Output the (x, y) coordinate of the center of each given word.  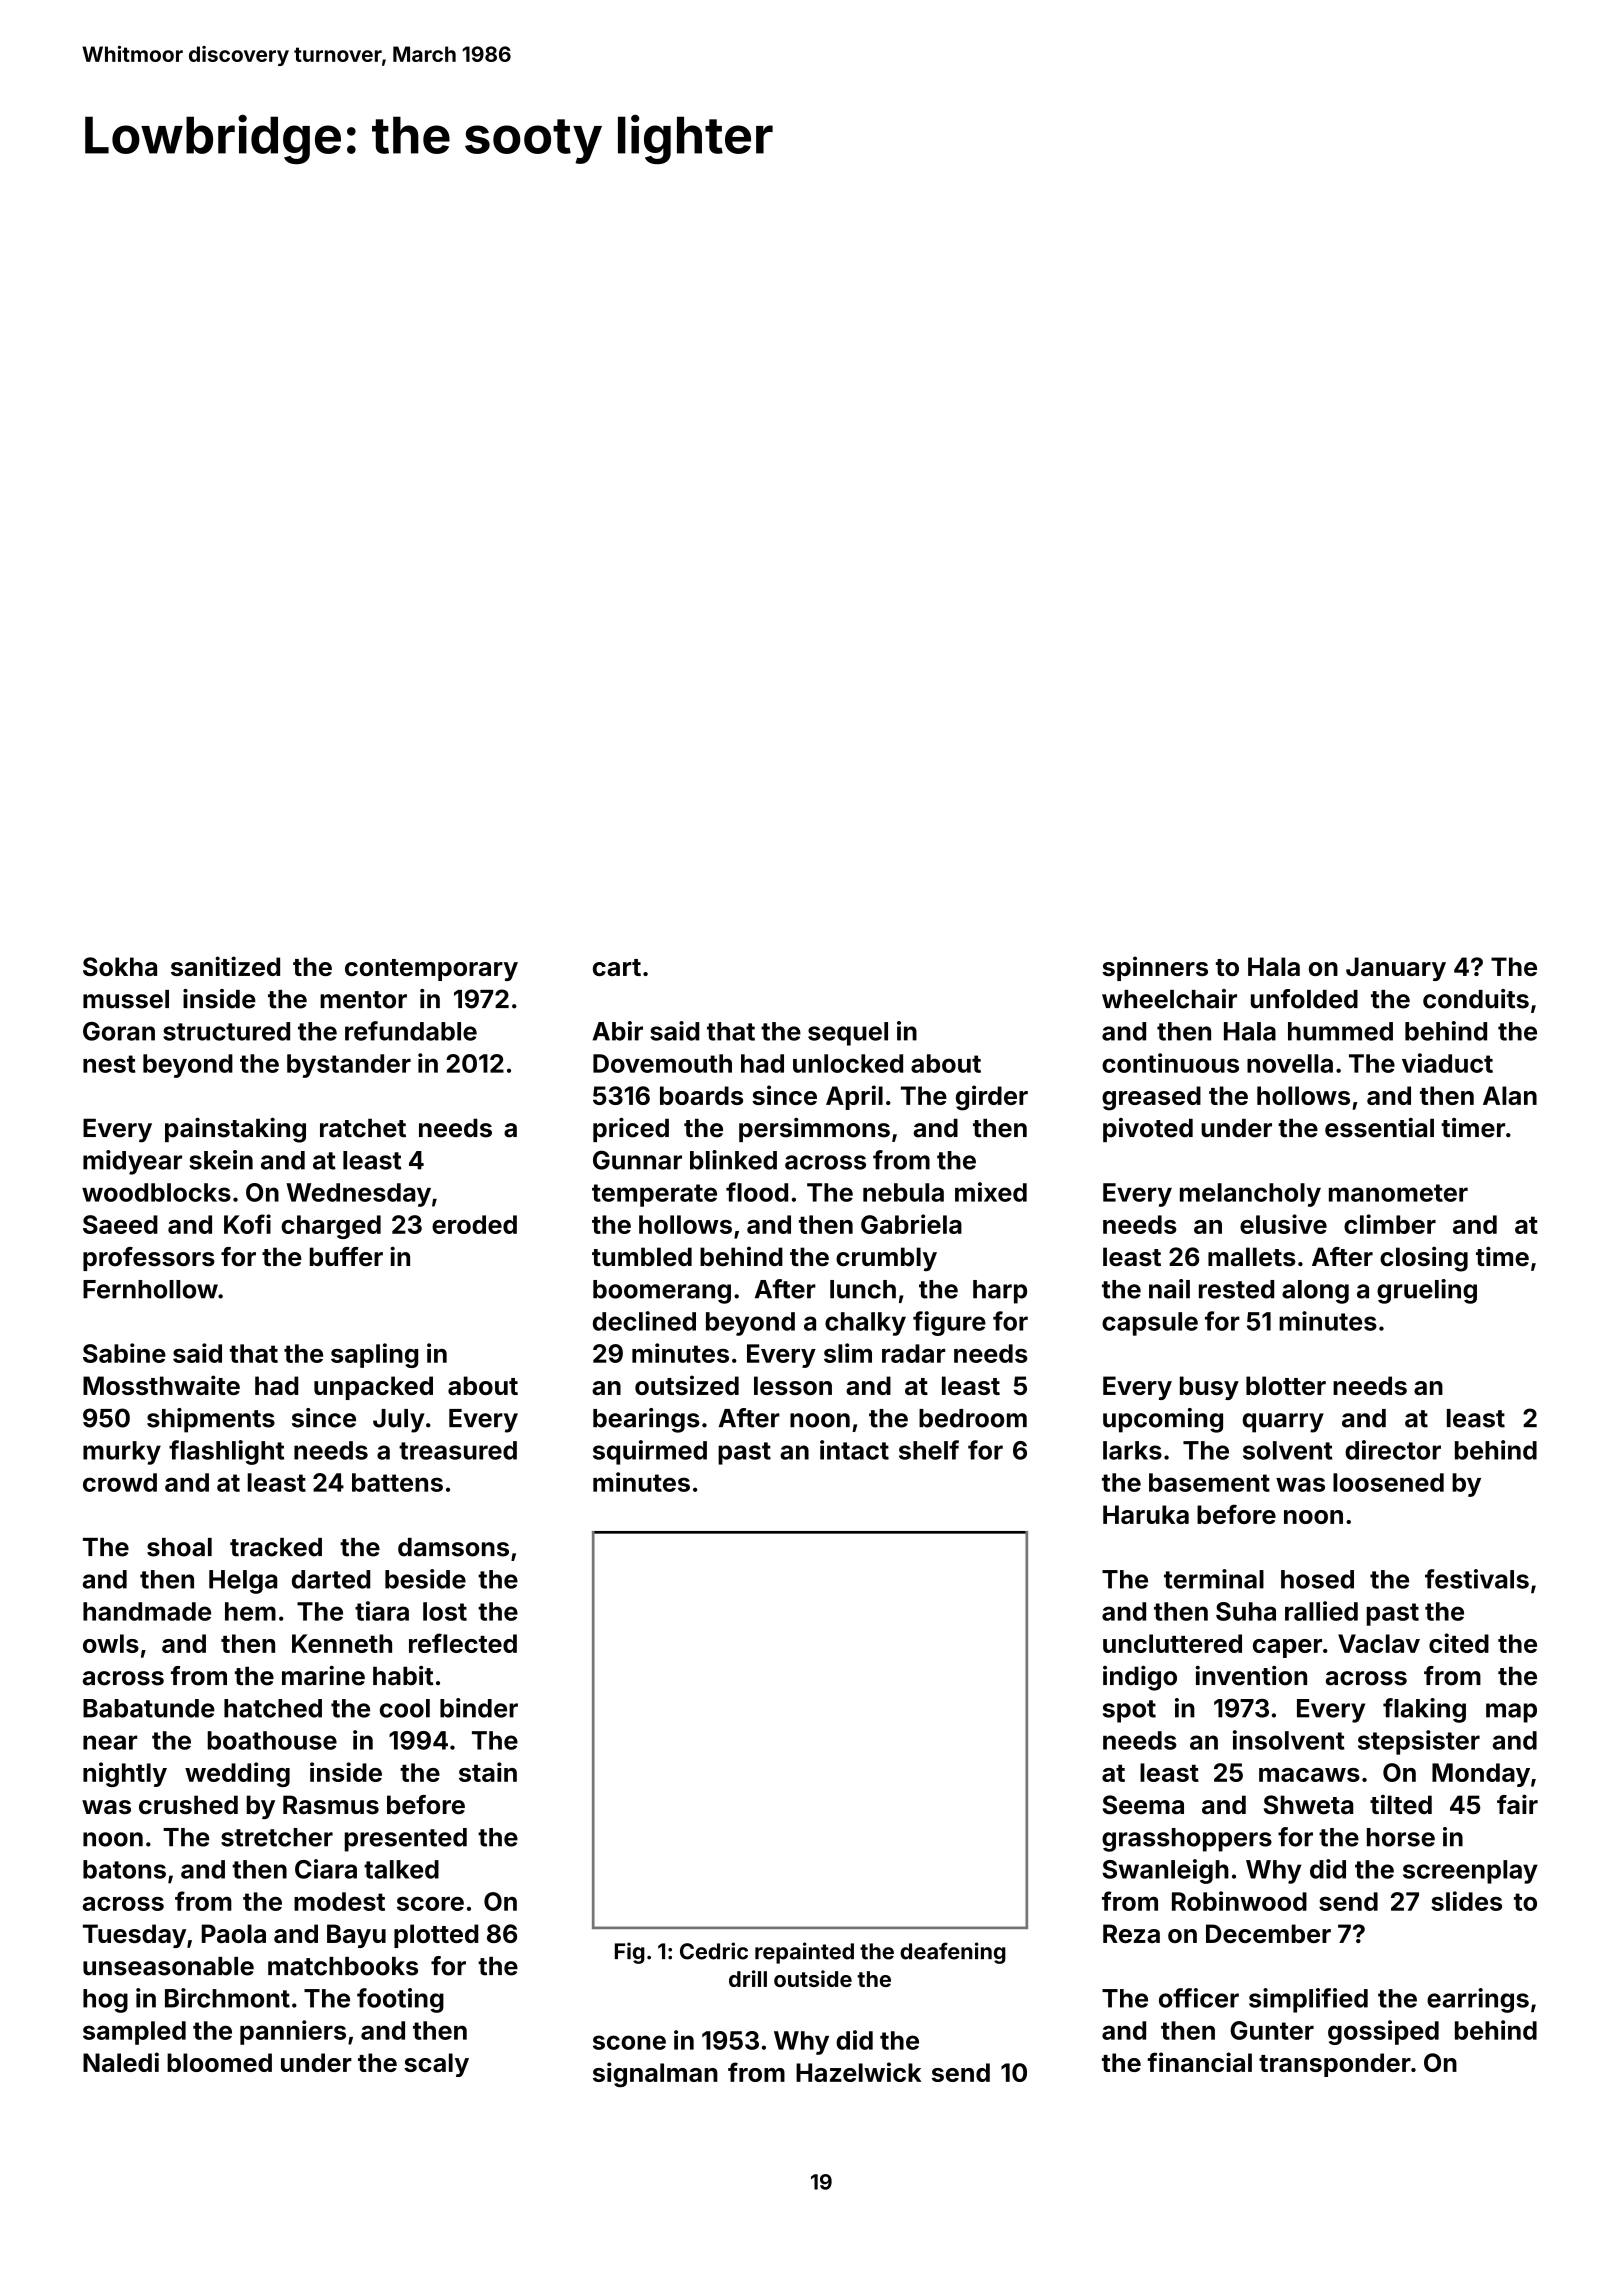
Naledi (121, 2062)
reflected (463, 1643)
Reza (1131, 1933)
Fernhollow (150, 1289)
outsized (687, 1385)
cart (617, 967)
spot (1129, 1711)
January (1396, 969)
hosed (1317, 1579)
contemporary (431, 970)
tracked (276, 1547)
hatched (273, 1708)
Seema (1143, 1805)
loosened (1388, 1482)
